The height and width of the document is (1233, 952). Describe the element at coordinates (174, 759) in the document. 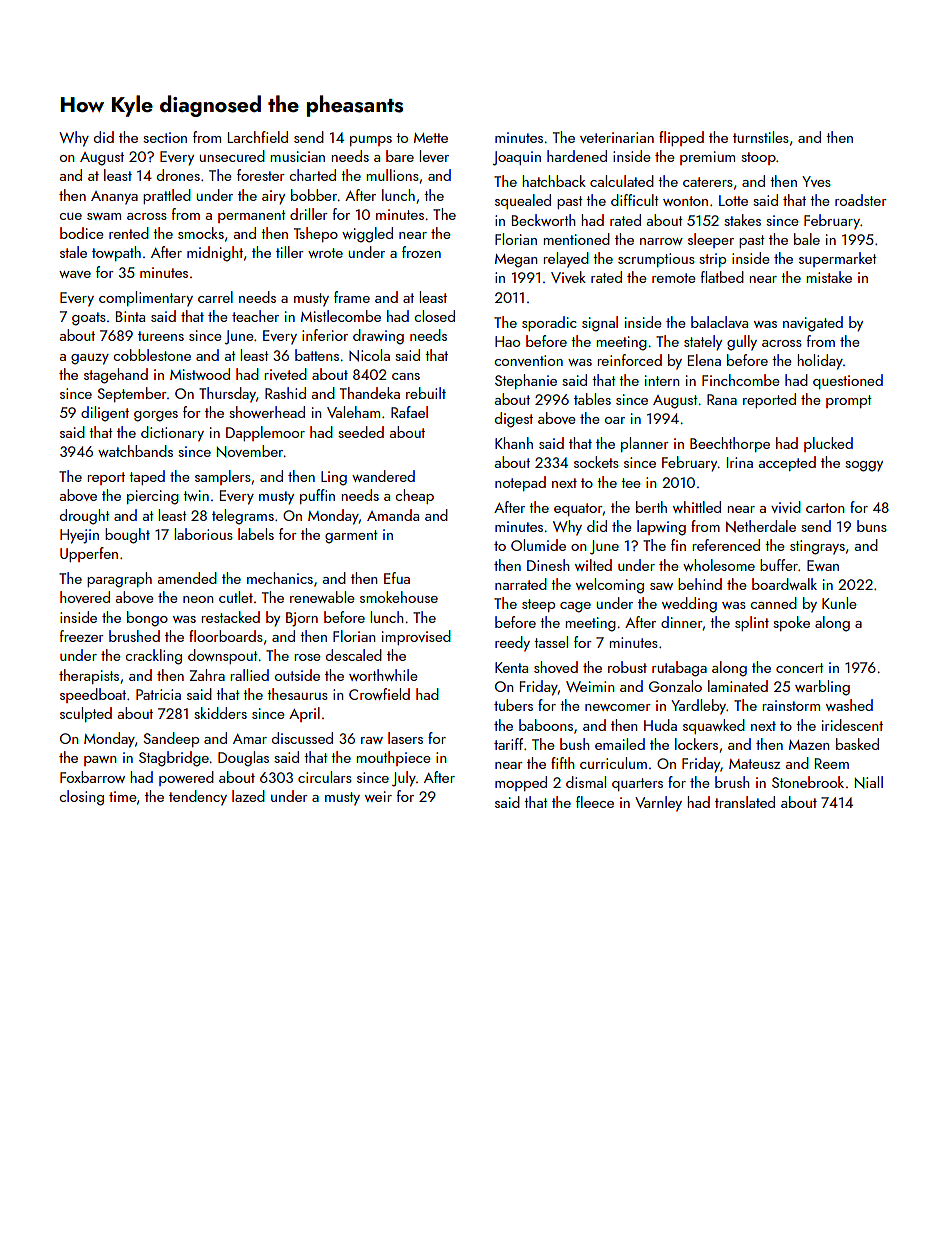

I see `Stagbridge` at that location.
